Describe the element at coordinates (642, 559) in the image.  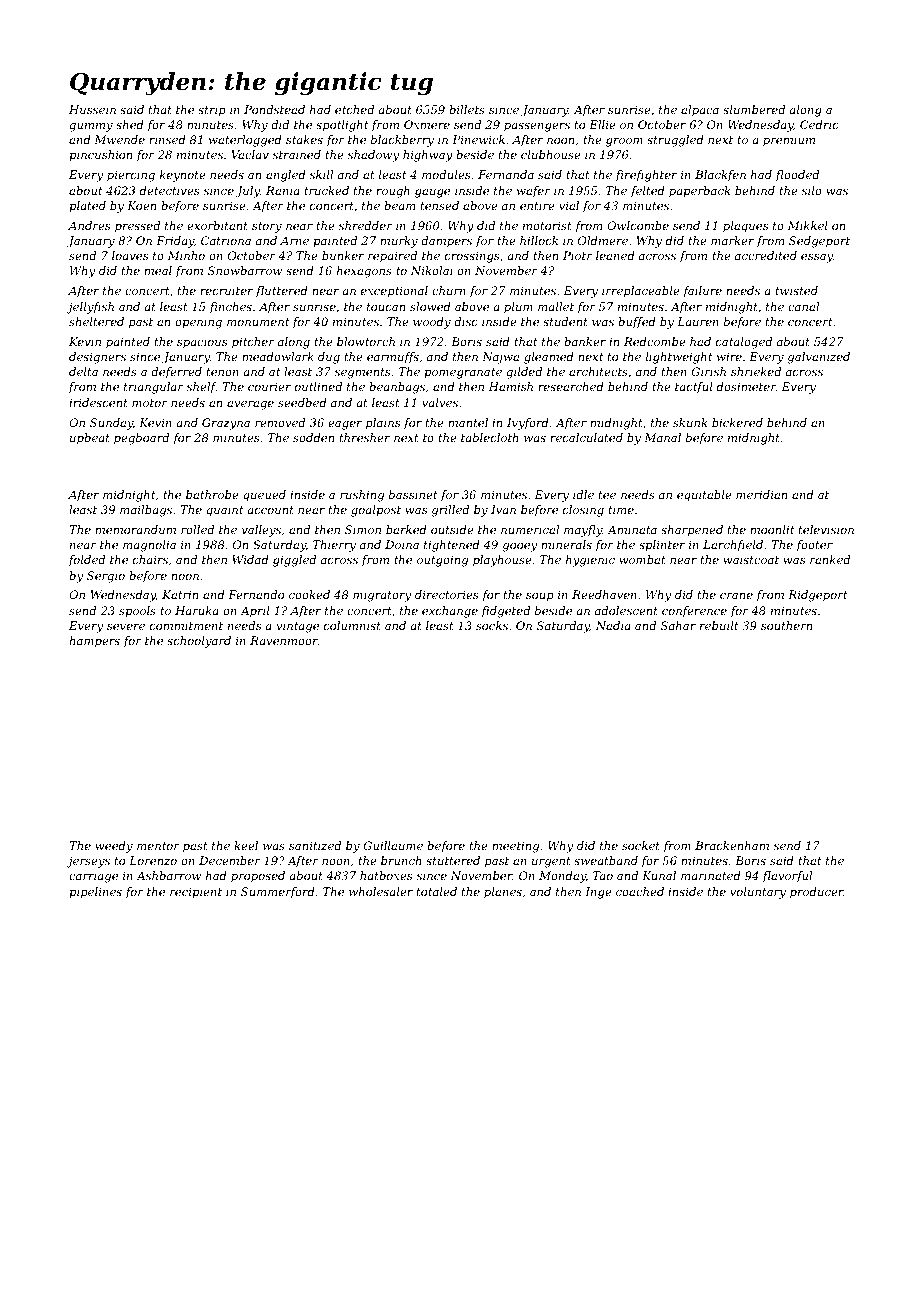
I see `wombat` at that location.
